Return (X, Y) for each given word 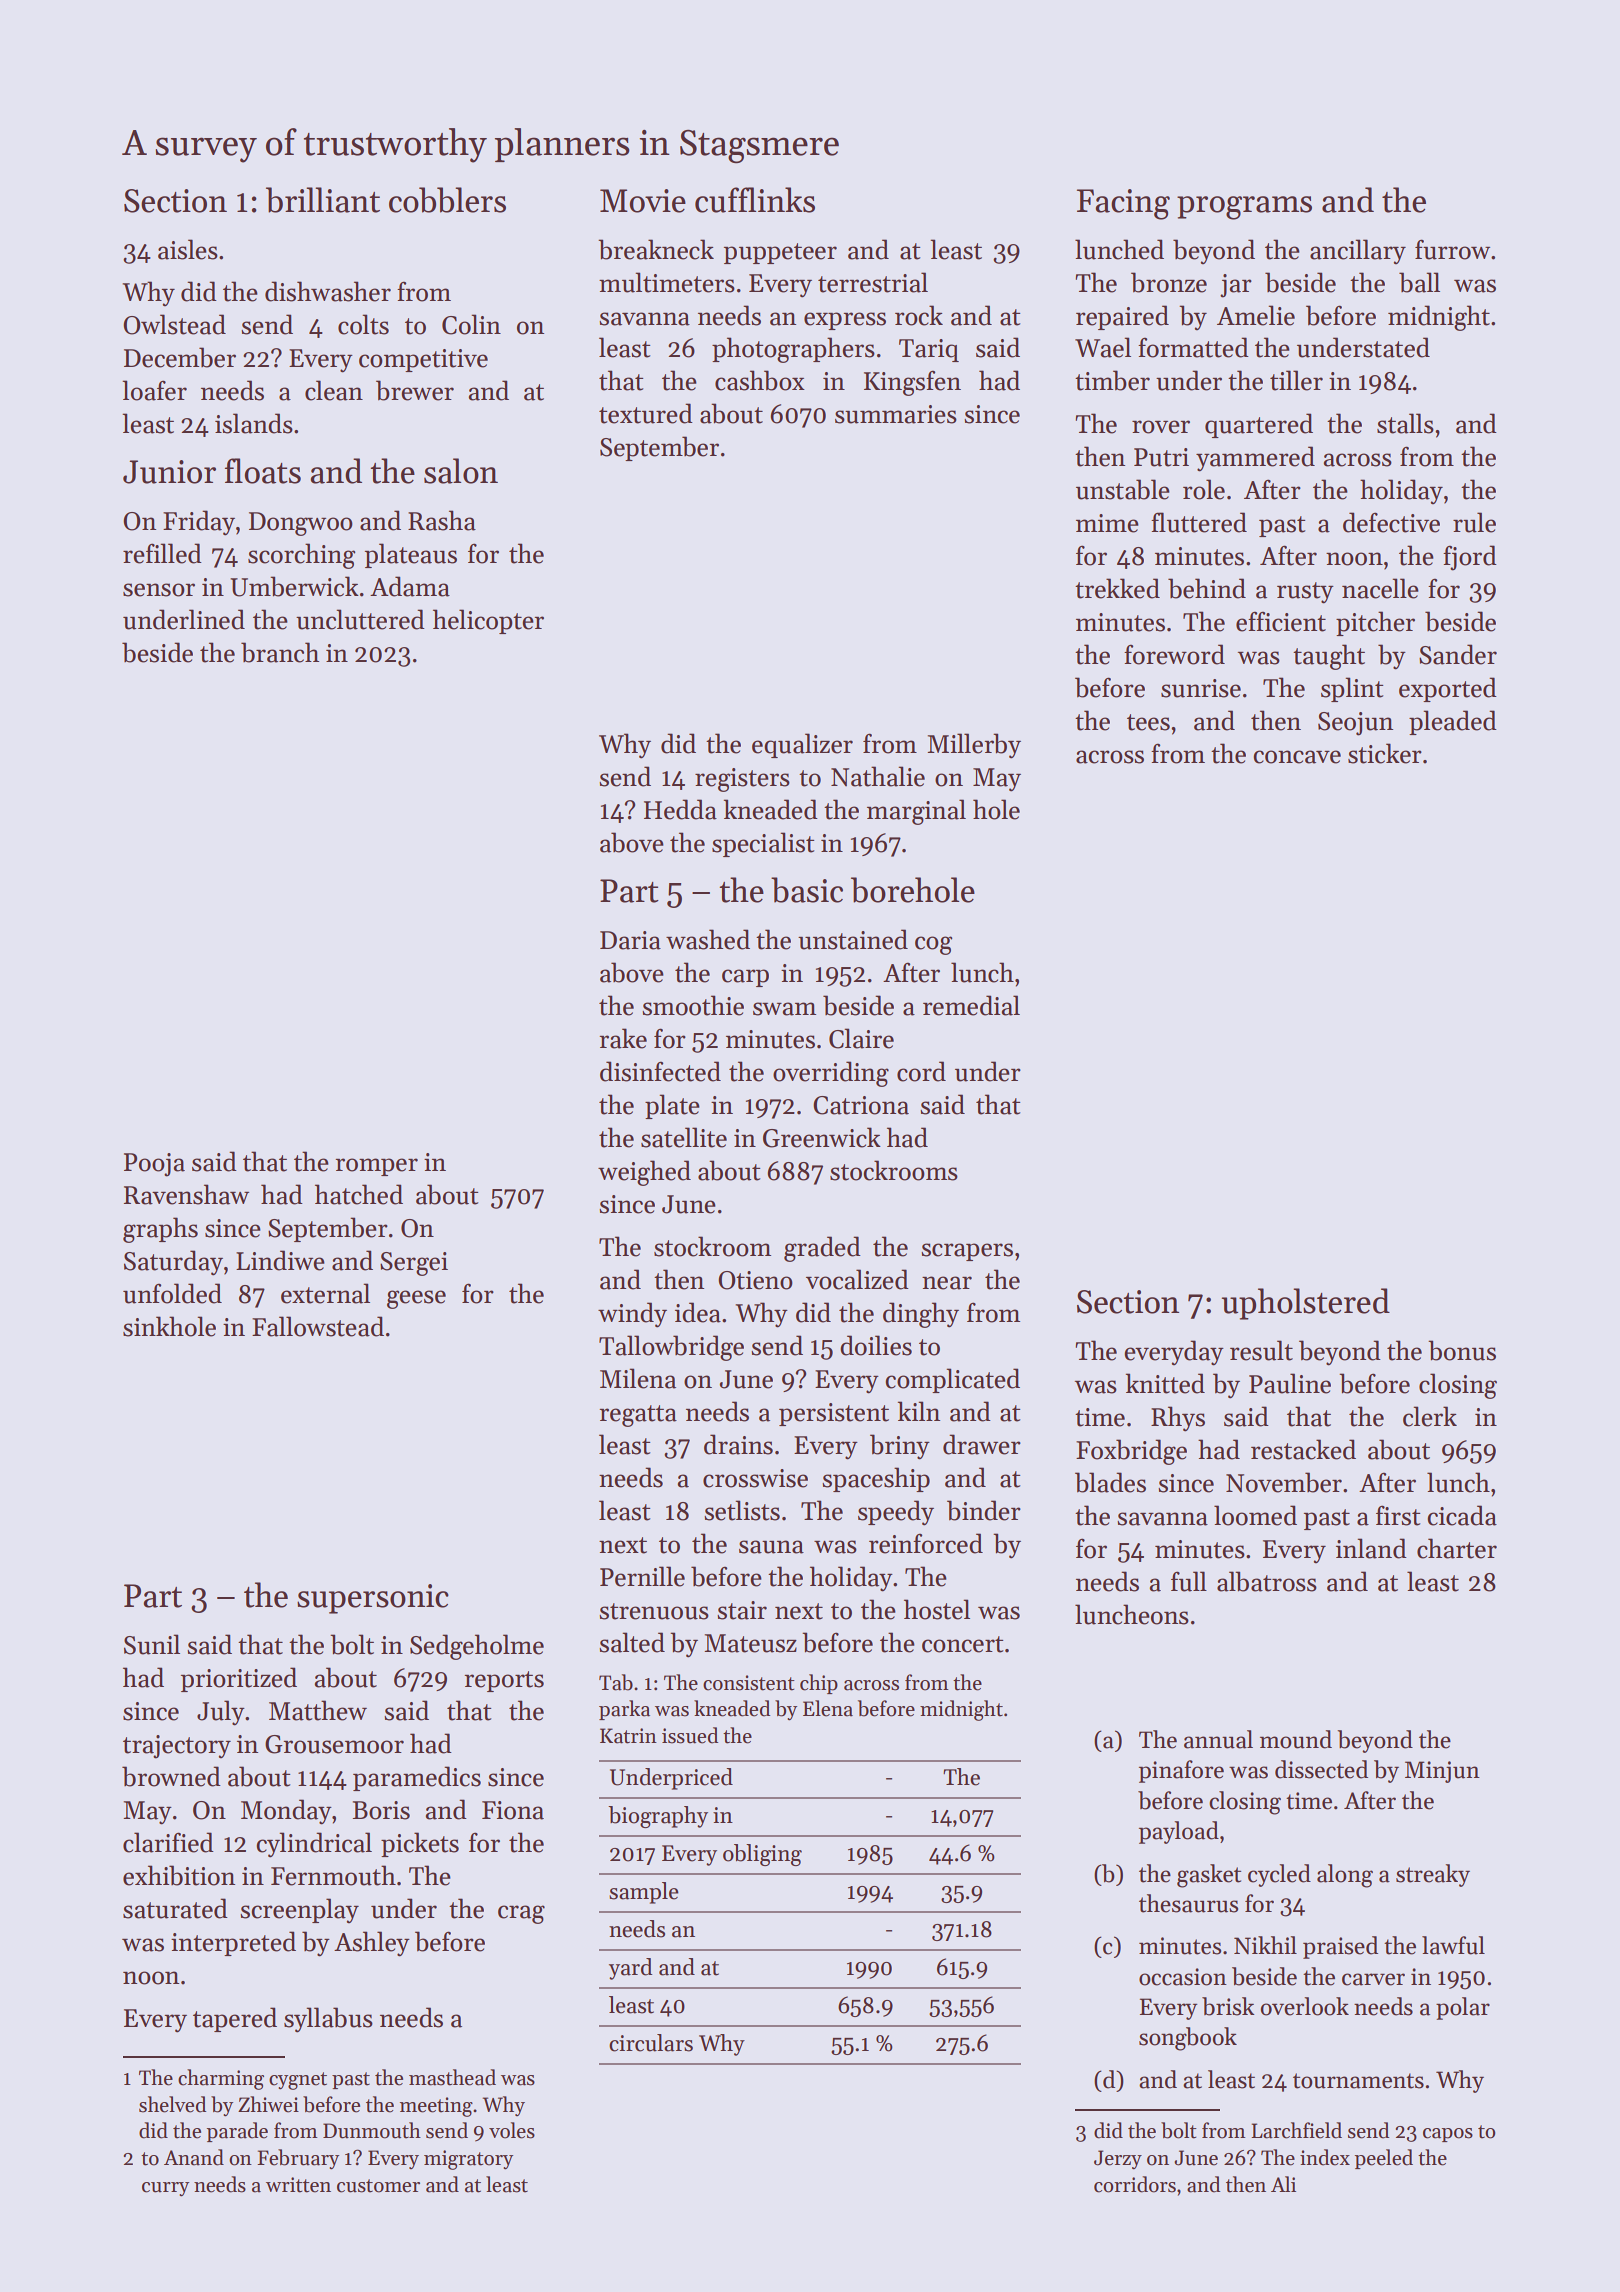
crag (521, 1914)
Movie (643, 201)
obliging (762, 1855)
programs (1244, 208)
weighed (644, 1173)
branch (280, 652)
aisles (188, 249)
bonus (1462, 1350)
